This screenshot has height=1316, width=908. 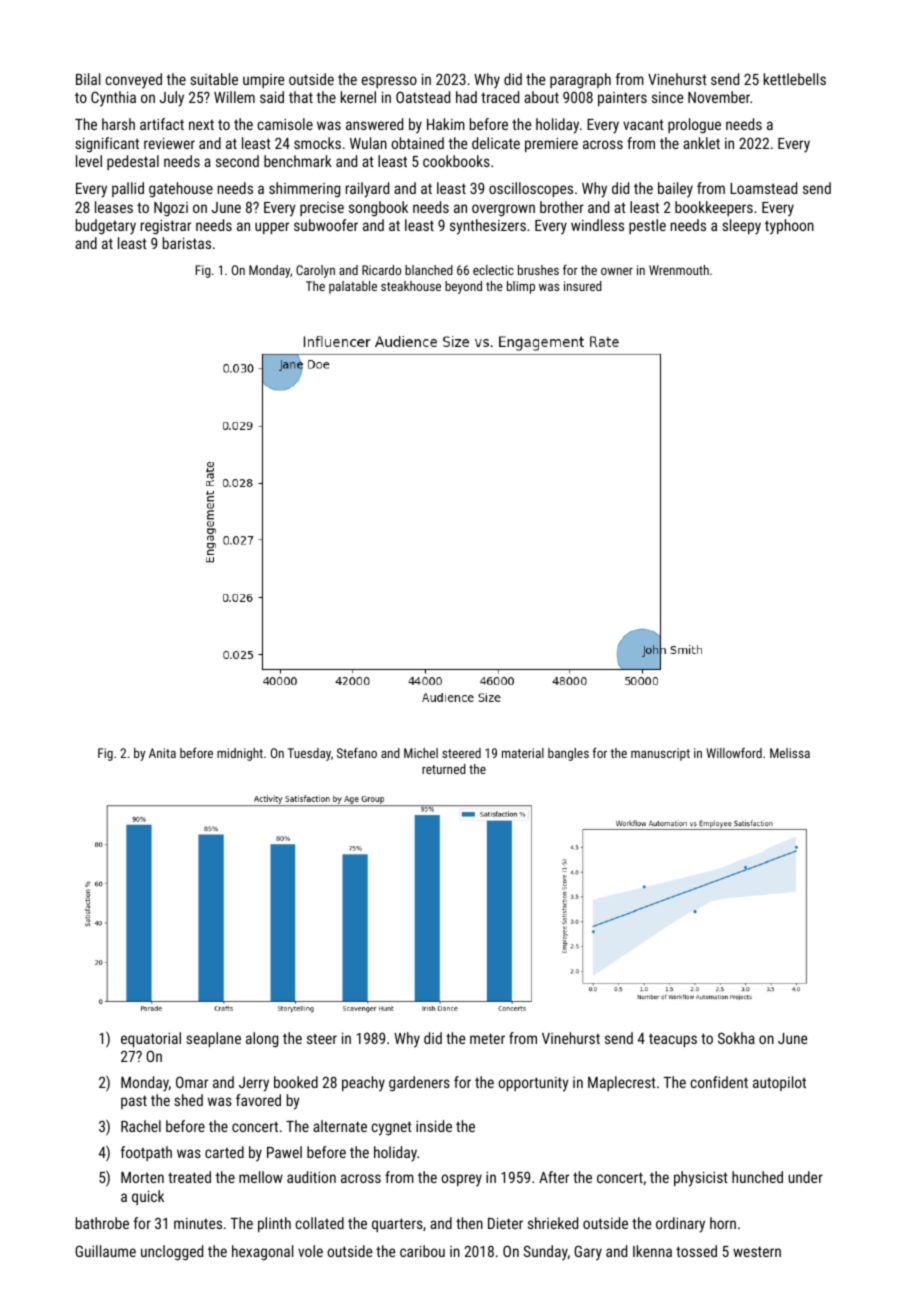 I want to click on Oatstead, so click(x=423, y=97).
